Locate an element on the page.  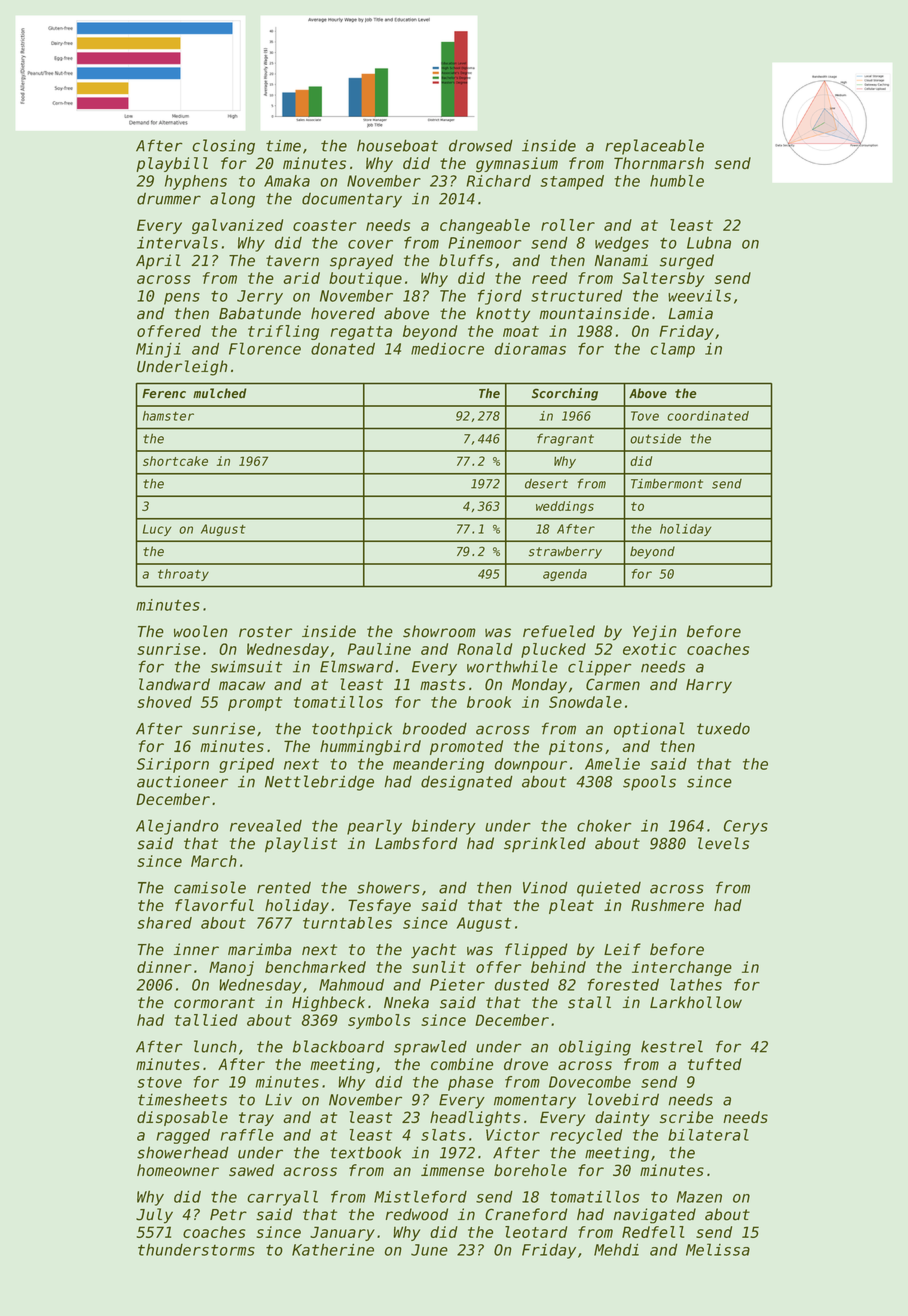
Petr is located at coordinates (228, 1215).
